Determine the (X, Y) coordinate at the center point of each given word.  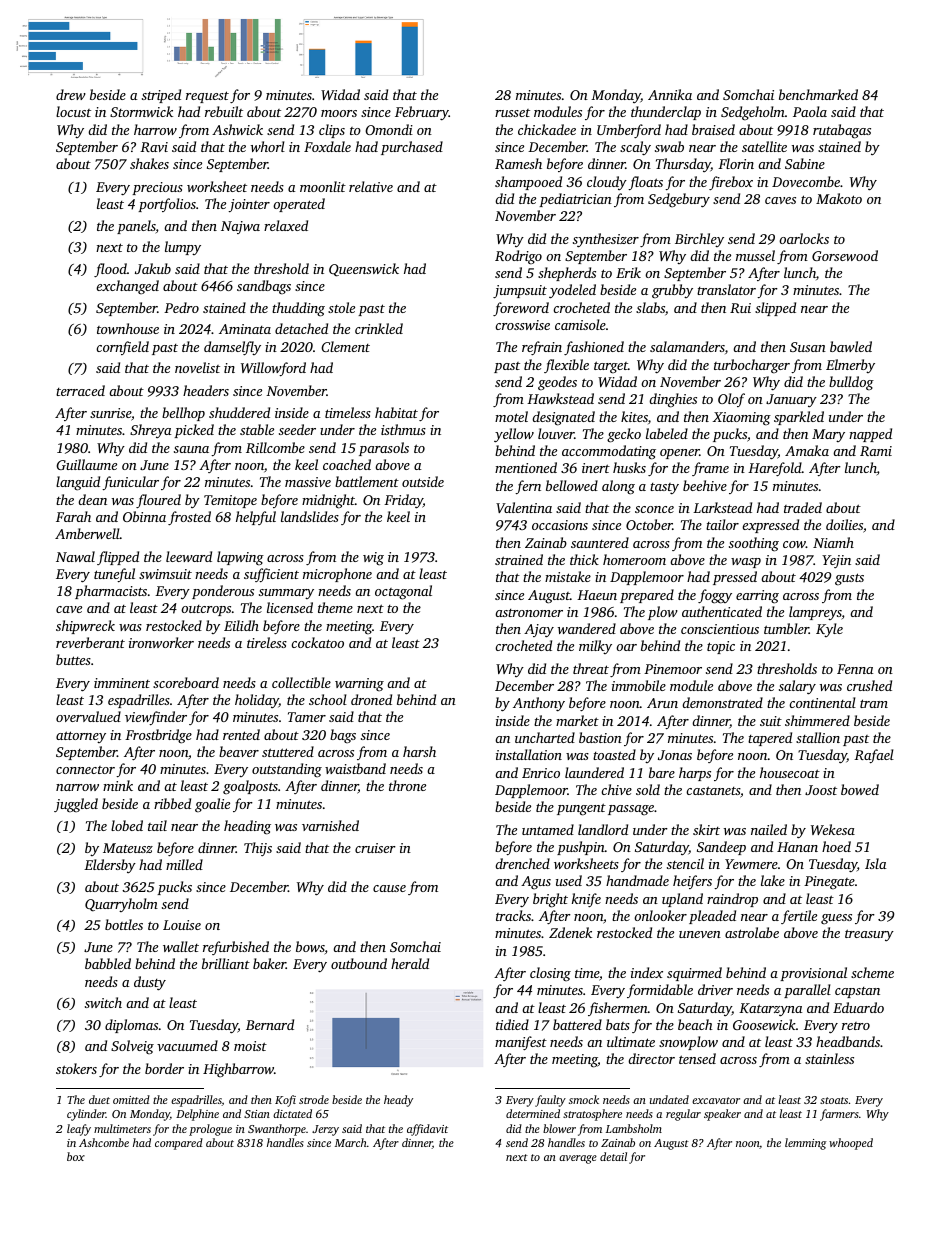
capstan (857, 992)
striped (161, 96)
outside (423, 481)
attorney (81, 737)
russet (512, 113)
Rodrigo (518, 257)
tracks (513, 915)
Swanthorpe (277, 1130)
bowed (860, 789)
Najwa (240, 227)
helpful (256, 518)
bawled (851, 346)
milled (184, 864)
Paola (810, 111)
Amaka (807, 450)
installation (529, 754)
